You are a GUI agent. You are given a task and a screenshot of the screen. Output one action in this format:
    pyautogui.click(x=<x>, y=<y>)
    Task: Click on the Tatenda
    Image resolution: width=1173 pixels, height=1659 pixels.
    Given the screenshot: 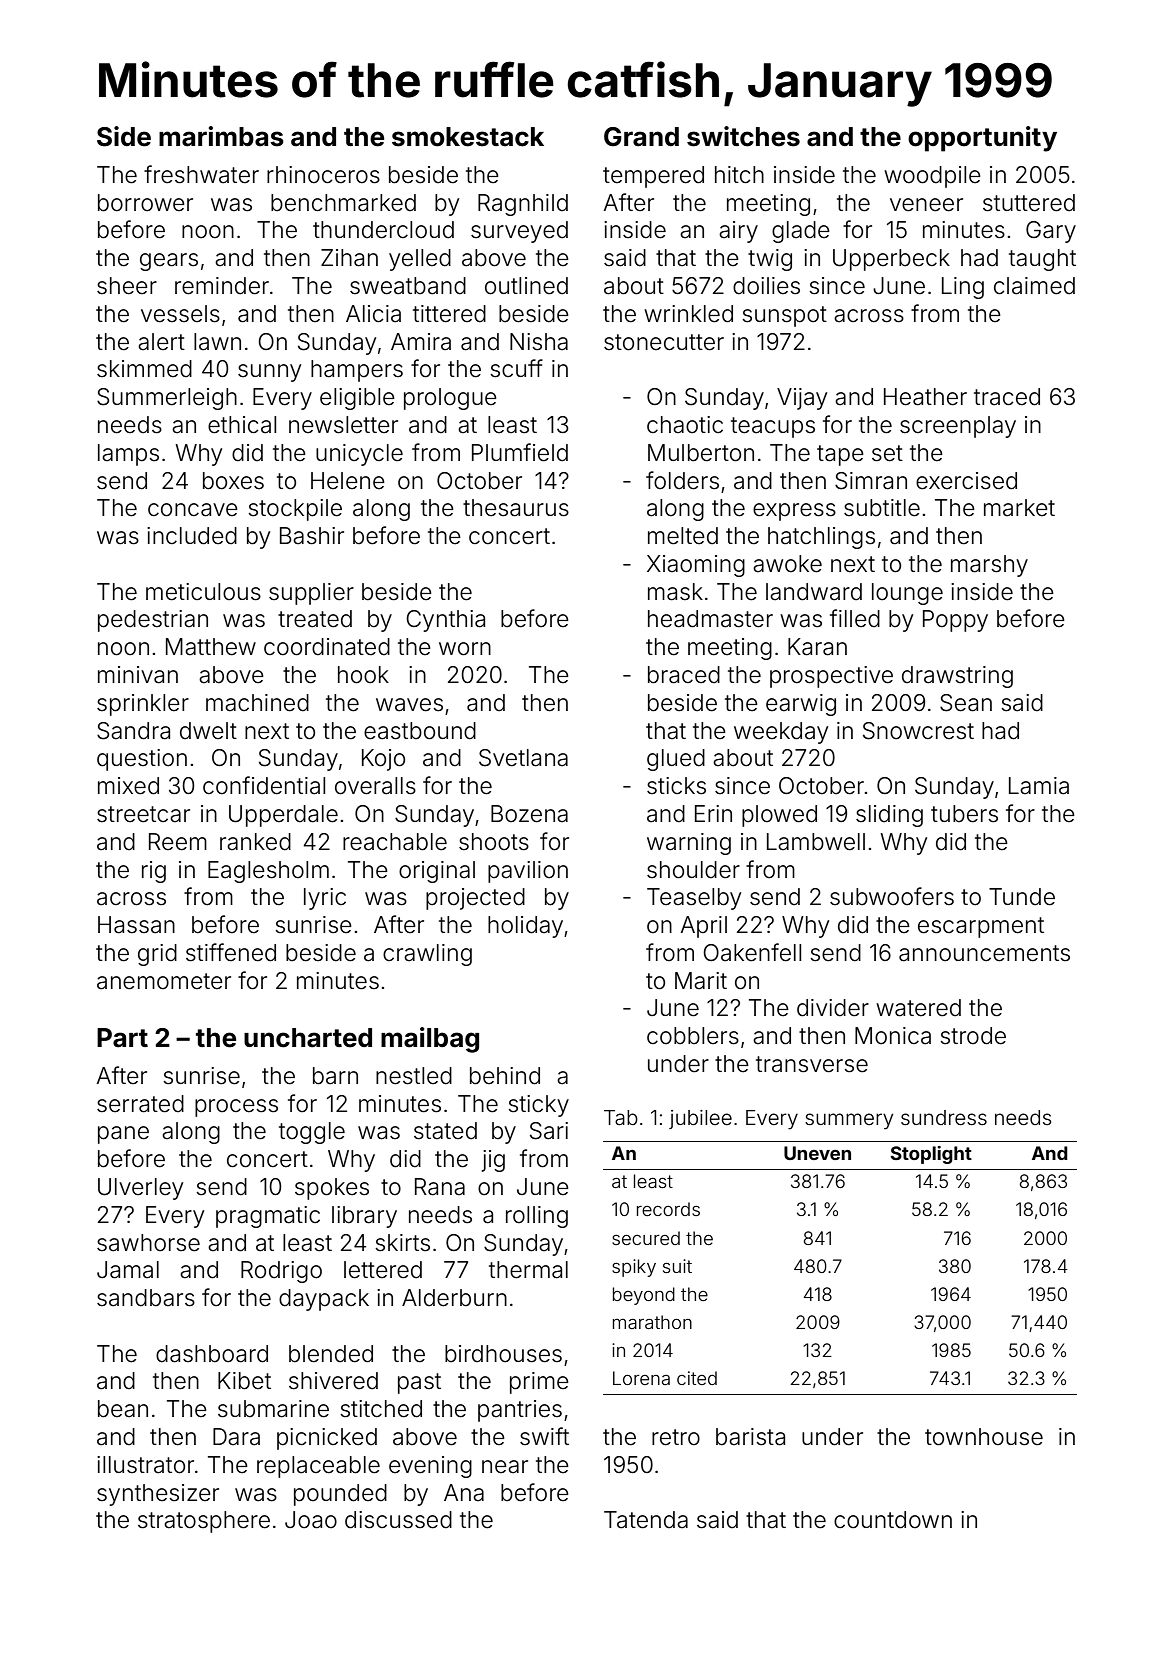 What is the action you would take?
    pyautogui.click(x=646, y=1520)
